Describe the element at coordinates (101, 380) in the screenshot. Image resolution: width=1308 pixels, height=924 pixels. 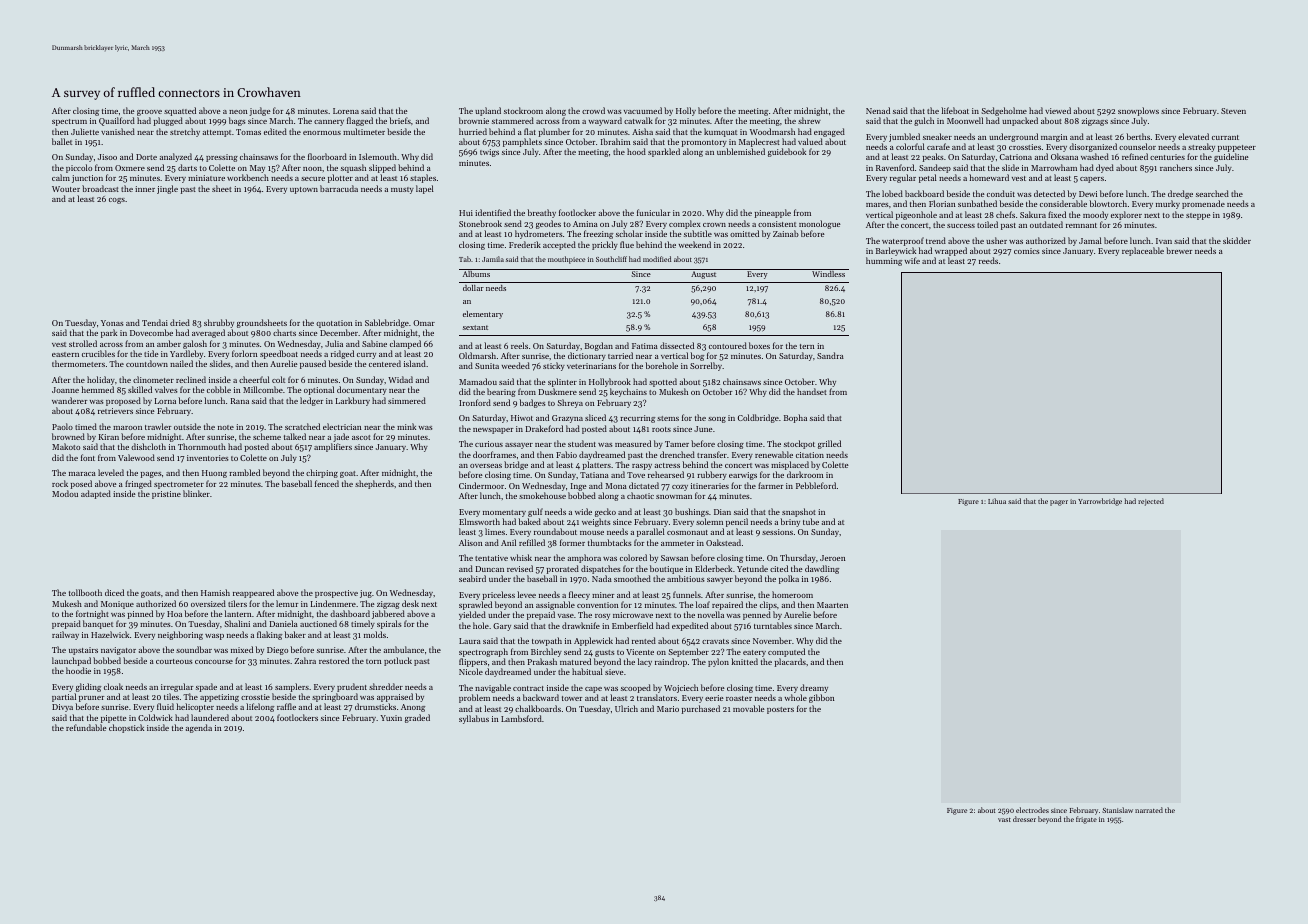
I see `holiday` at that location.
